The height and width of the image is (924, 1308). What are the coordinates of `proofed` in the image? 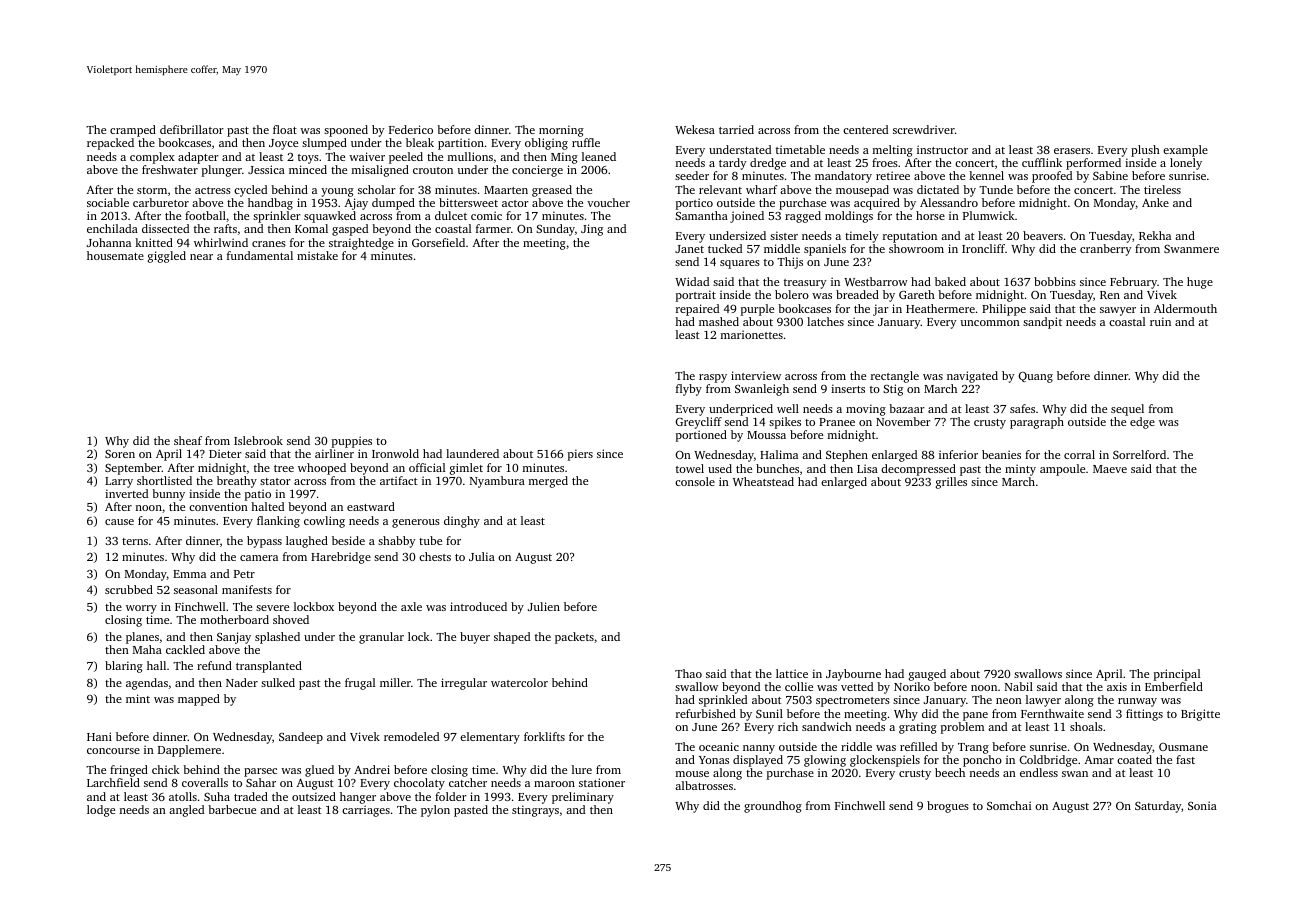 It's located at (1052, 177).
